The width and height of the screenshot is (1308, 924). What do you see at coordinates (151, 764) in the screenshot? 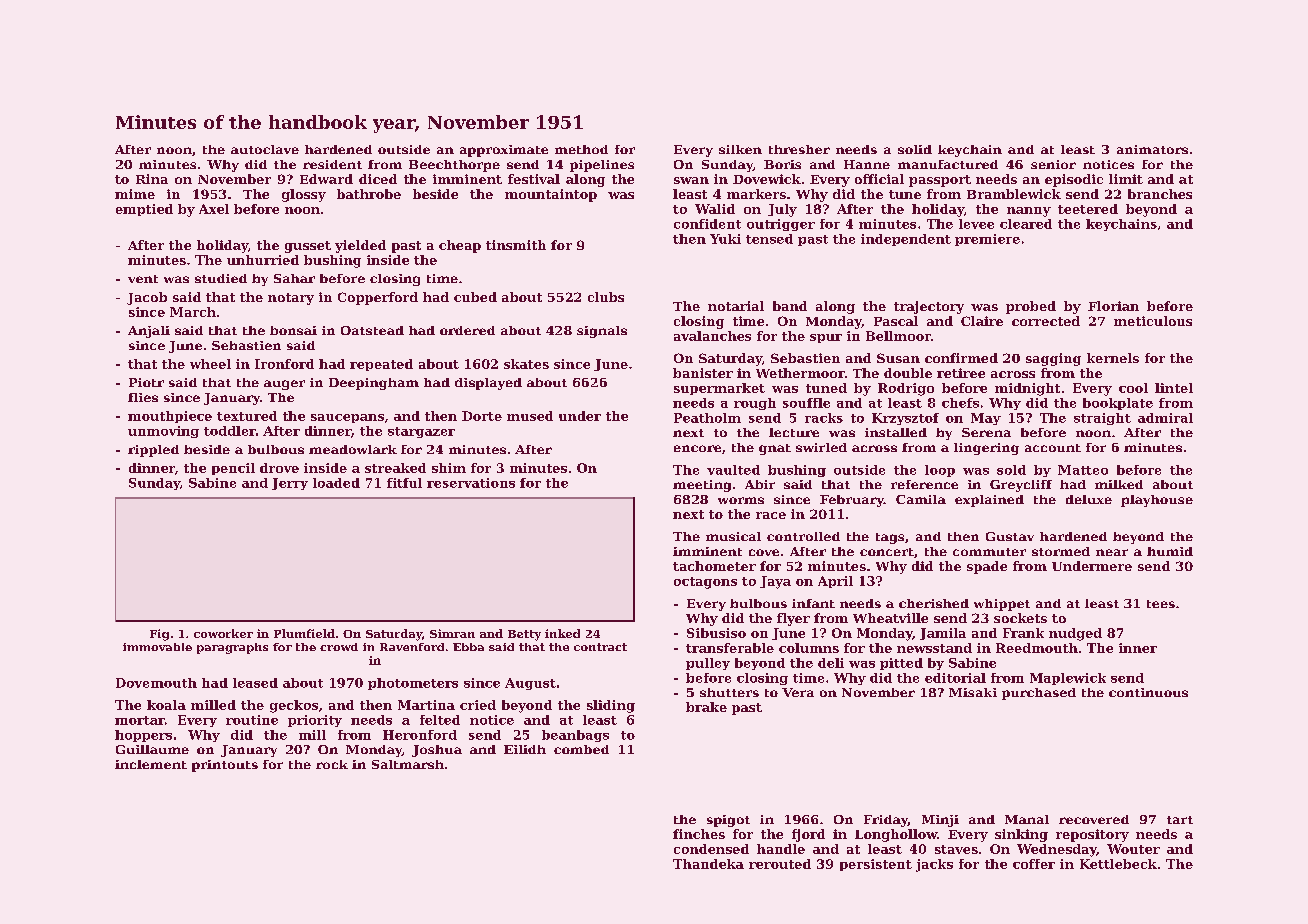
I see `inclement` at bounding box center [151, 764].
